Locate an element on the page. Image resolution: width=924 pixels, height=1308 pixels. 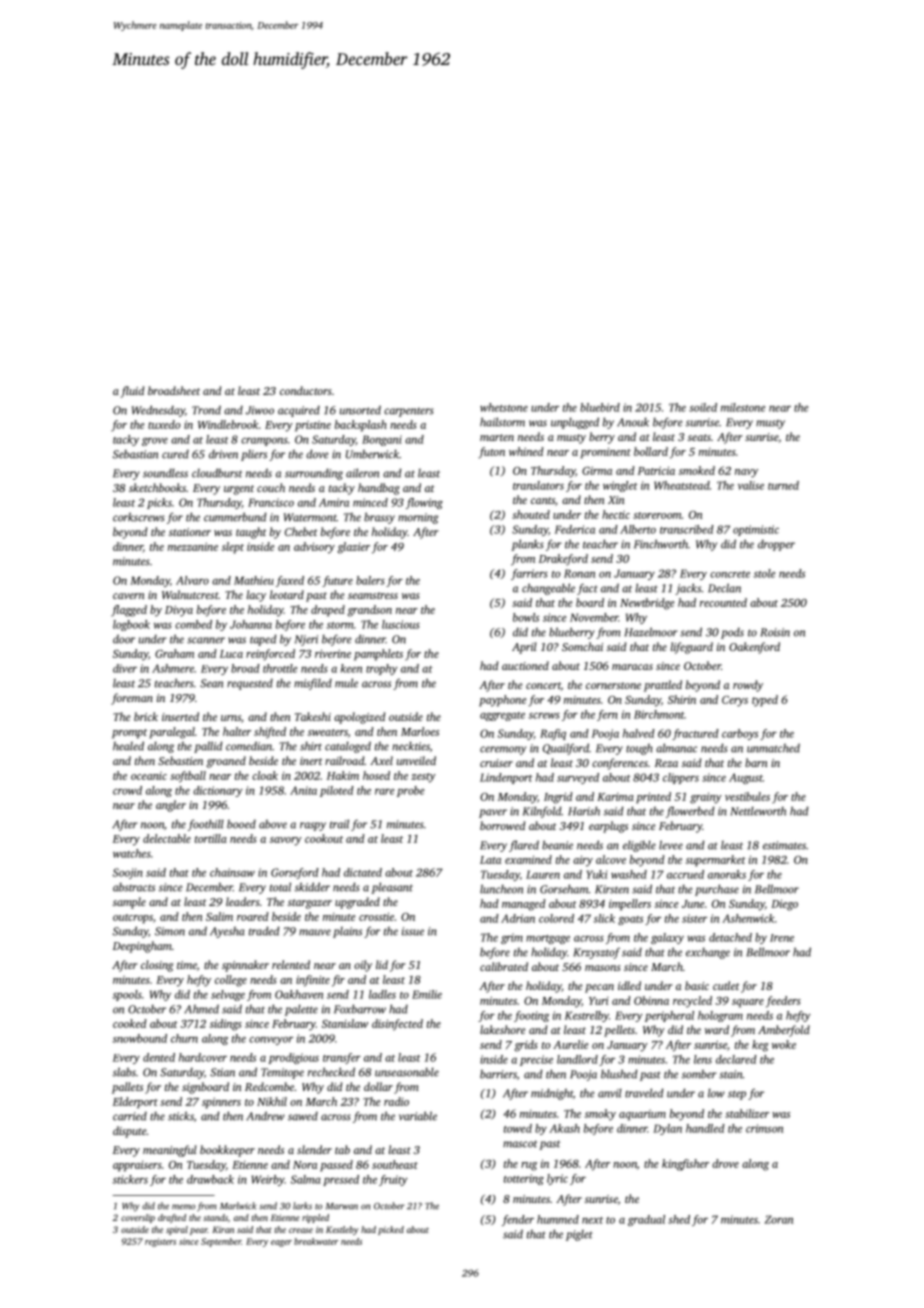
couch is located at coordinates (271, 487).
